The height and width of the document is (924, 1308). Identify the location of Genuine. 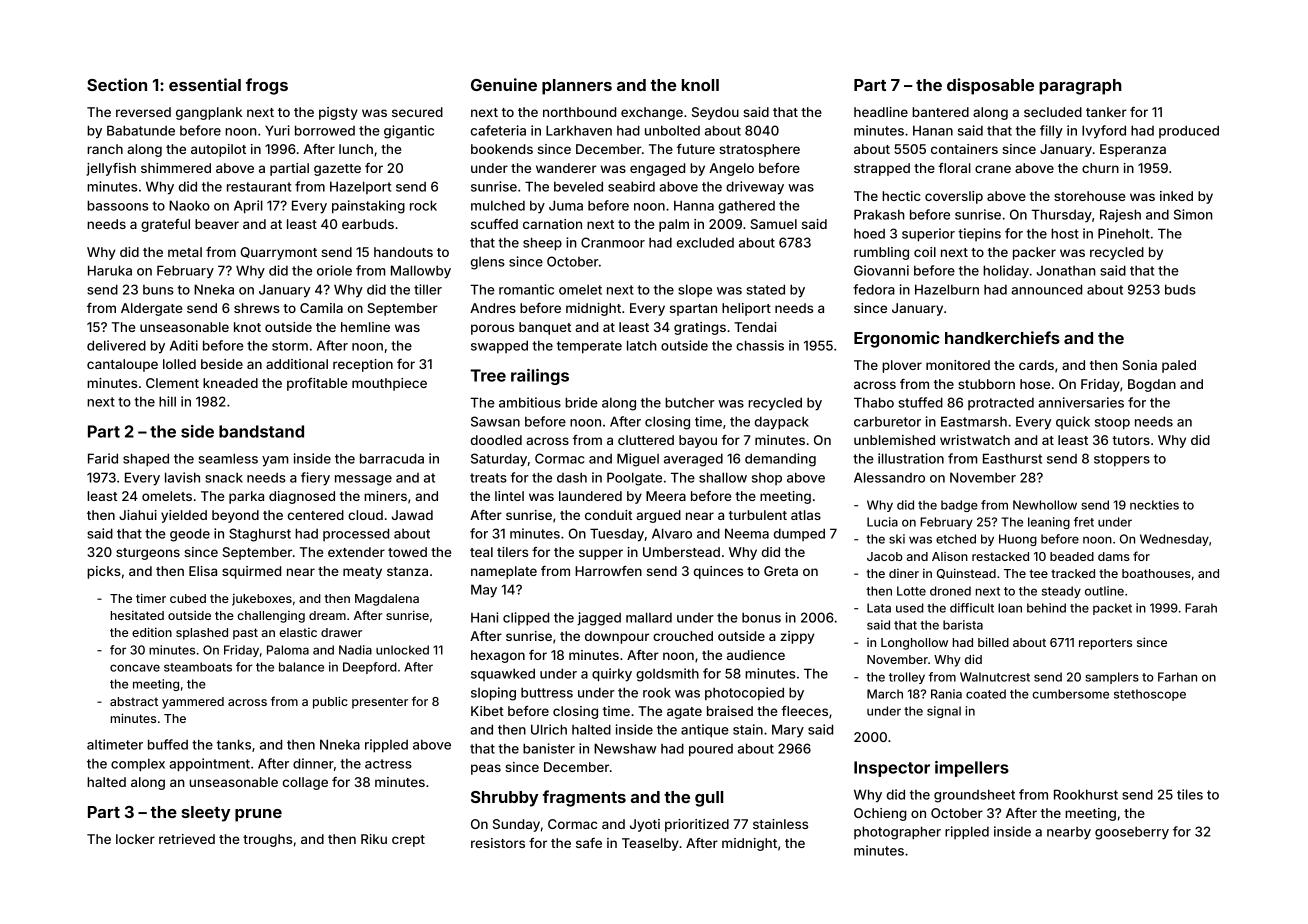
(504, 84).
